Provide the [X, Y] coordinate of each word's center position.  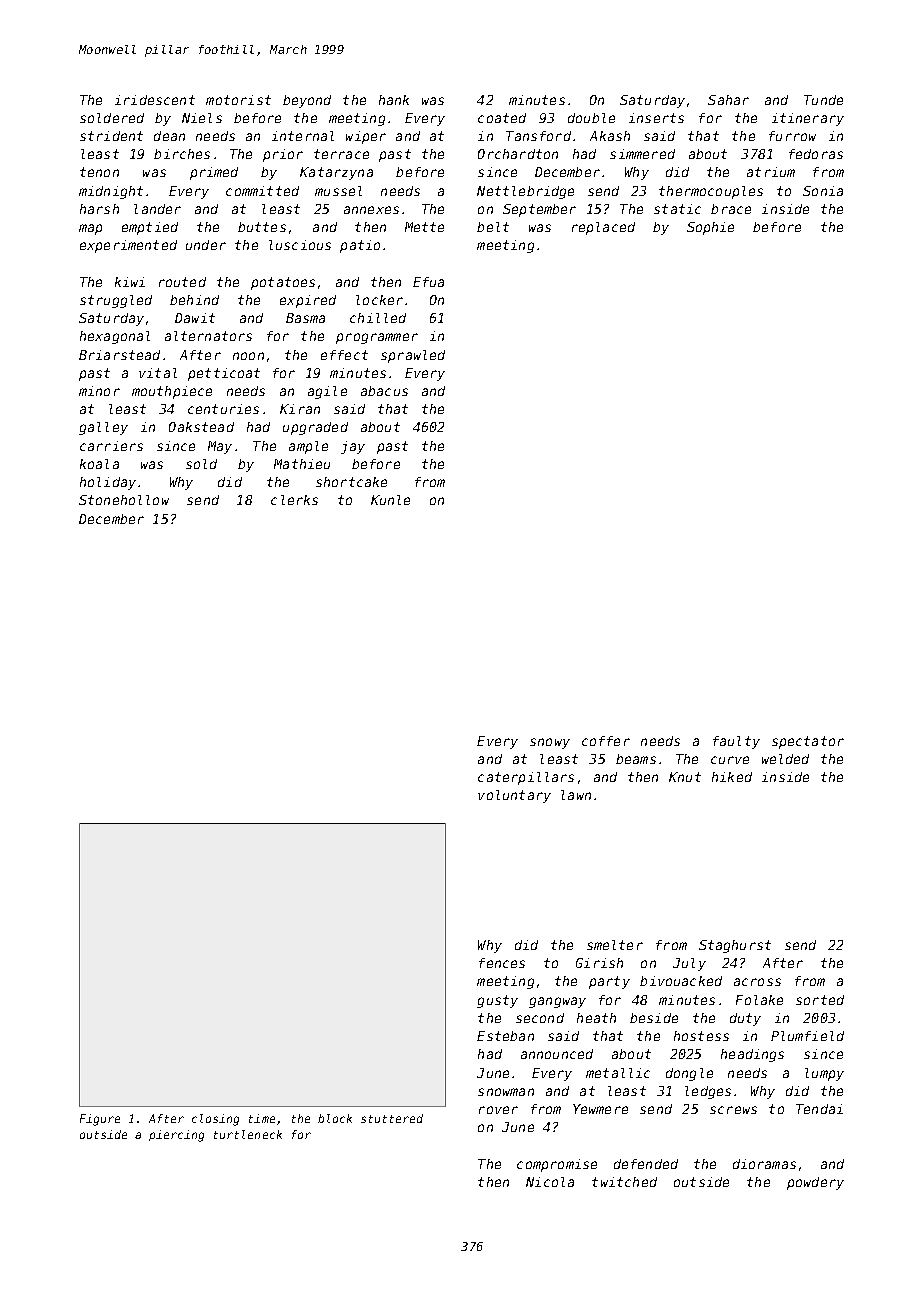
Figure [100, 1120]
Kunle [390, 500]
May [220, 447]
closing [215, 1120]
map [90, 229]
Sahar [728, 100]
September [539, 210]
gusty [497, 1001]
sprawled [413, 356]
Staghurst [735, 946]
